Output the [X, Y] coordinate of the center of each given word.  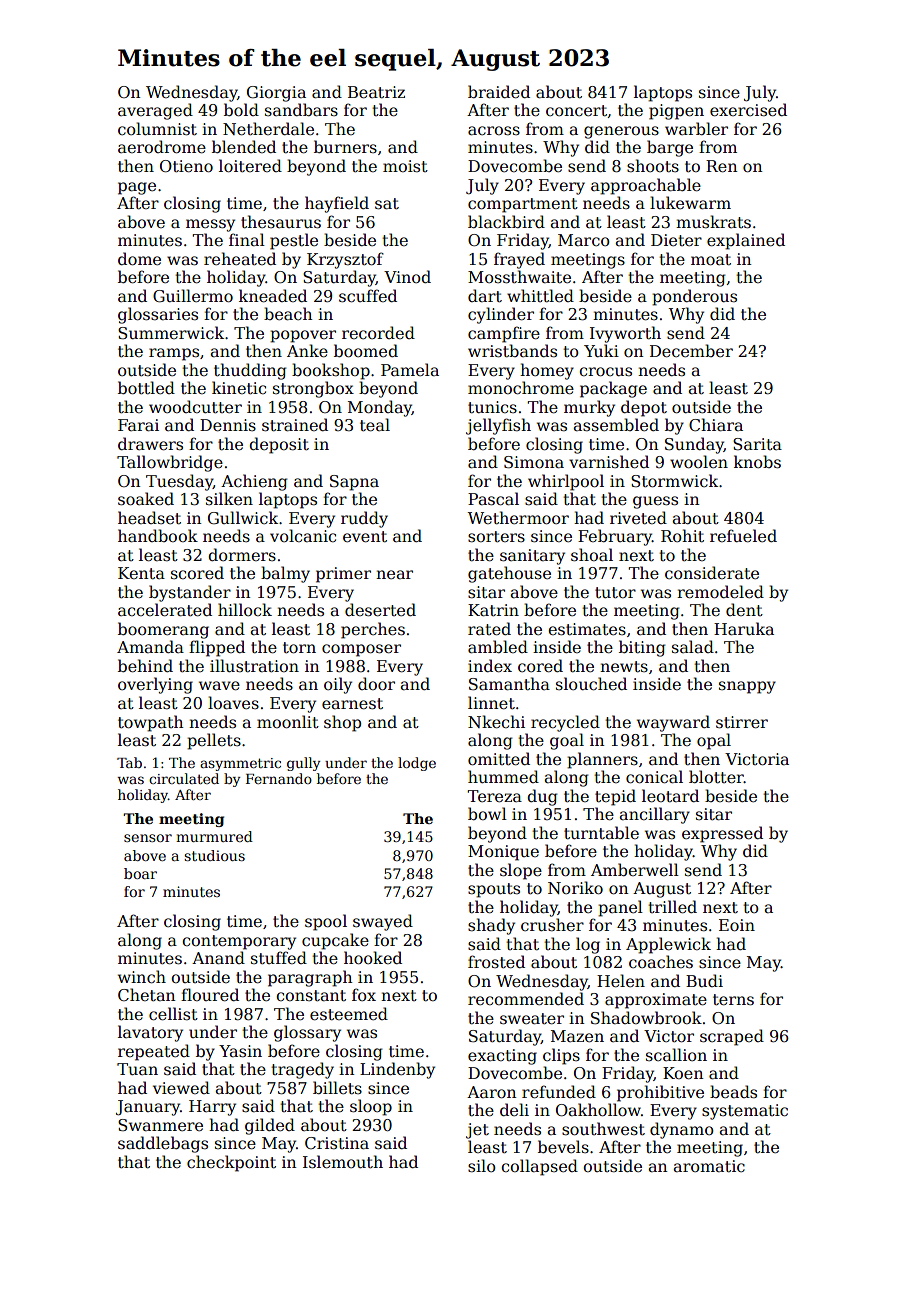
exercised [748, 110]
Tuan [137, 1069]
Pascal [493, 499]
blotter [716, 777]
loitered [250, 166]
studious [214, 855]
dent [744, 609]
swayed [383, 922]
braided [499, 92]
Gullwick [243, 518]
